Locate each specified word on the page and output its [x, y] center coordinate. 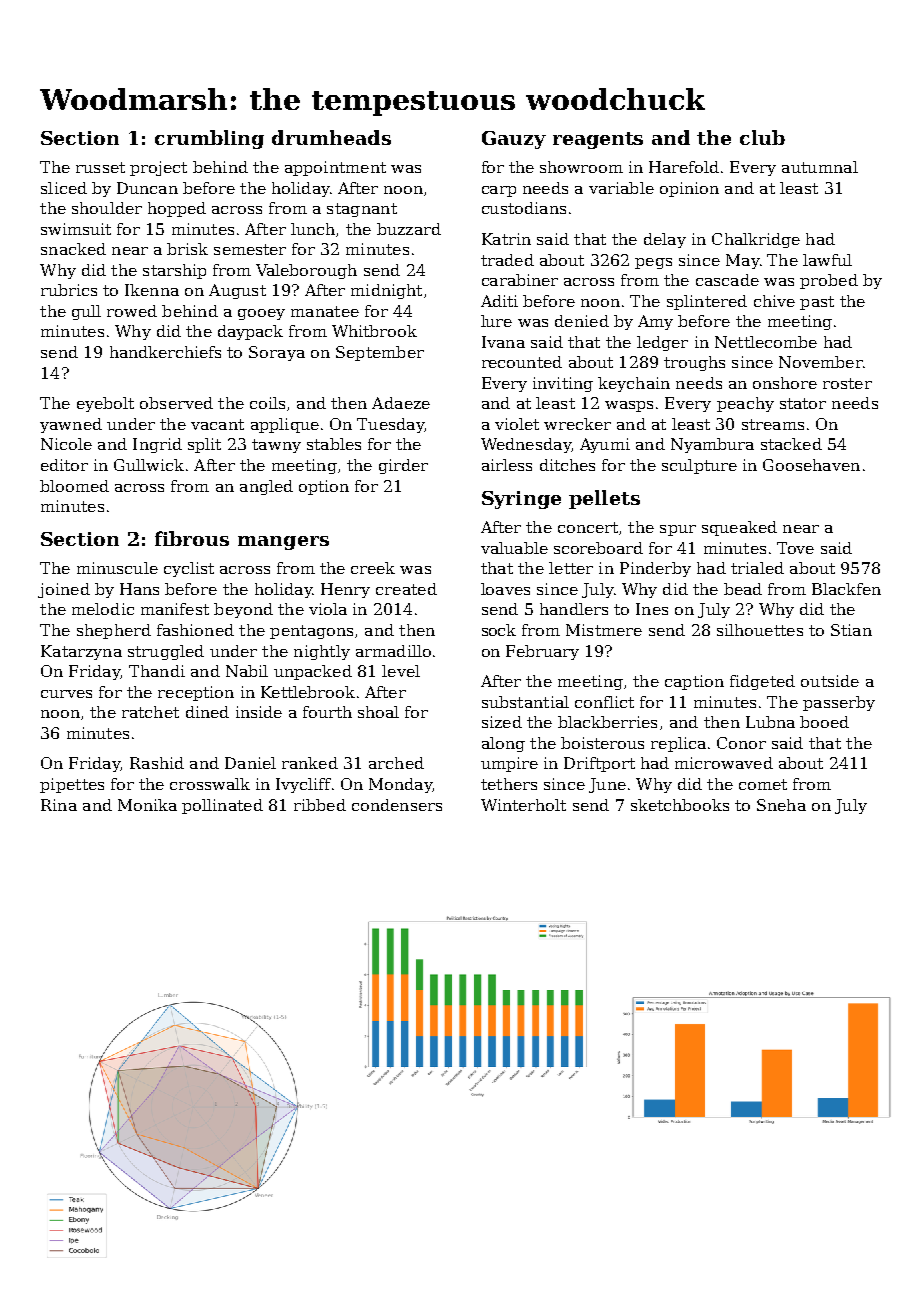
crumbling [209, 139]
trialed [757, 568]
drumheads [331, 137]
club [762, 137]
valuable [514, 548]
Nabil [247, 671]
